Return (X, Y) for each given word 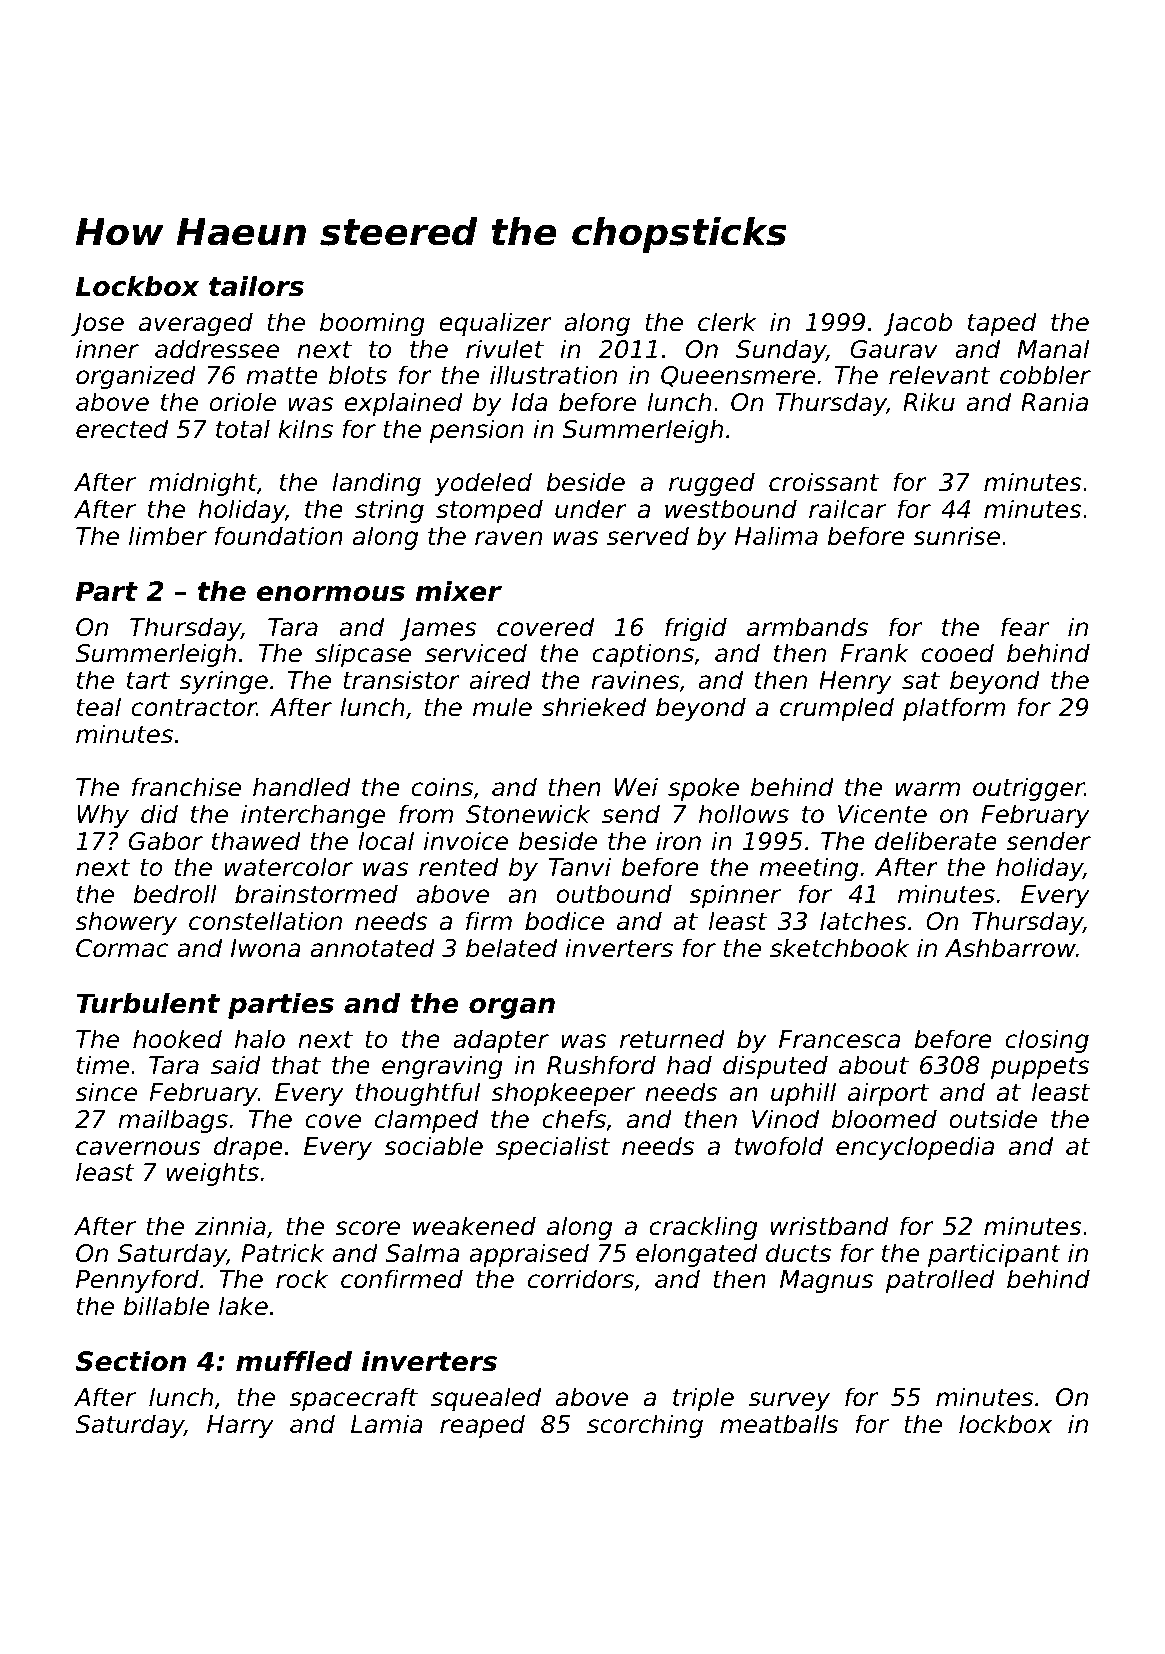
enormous (331, 594)
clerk (727, 322)
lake (243, 1306)
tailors (256, 286)
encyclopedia (915, 1148)
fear (1025, 627)
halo (260, 1039)
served (648, 536)
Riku (929, 402)
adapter (501, 1041)
